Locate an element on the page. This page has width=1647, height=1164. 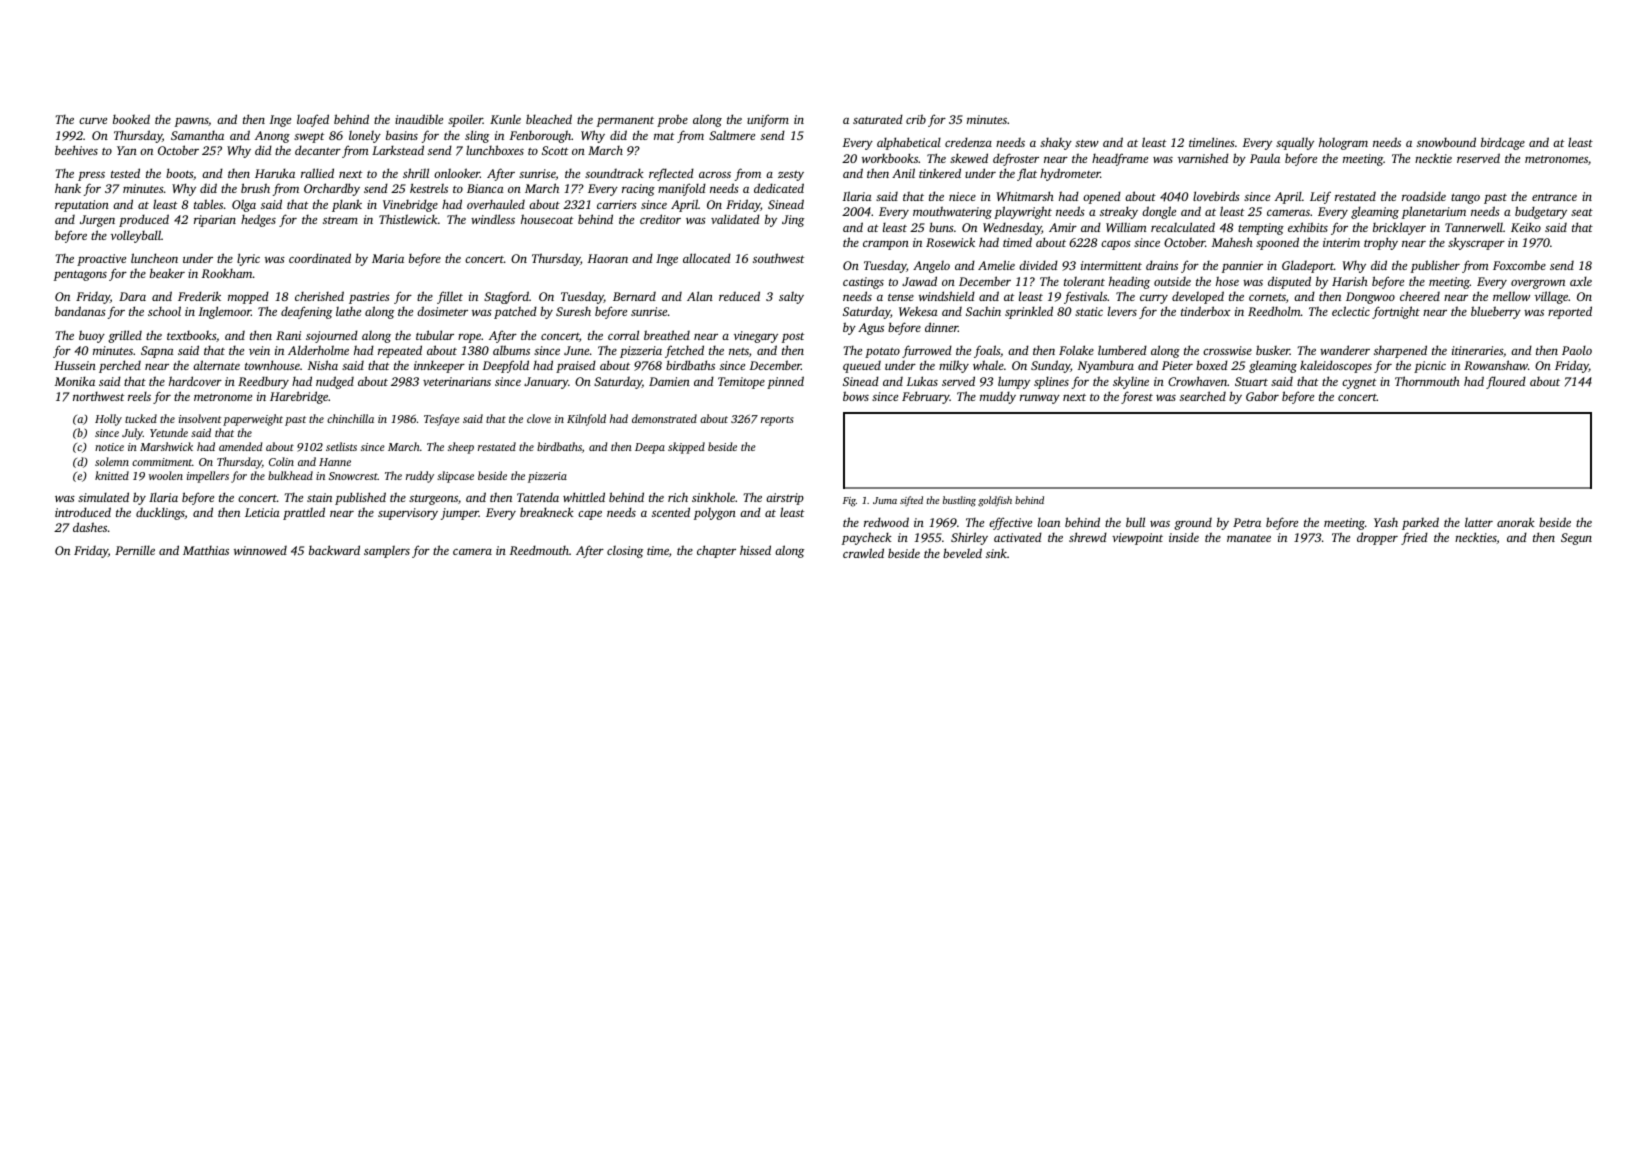
Gabor is located at coordinates (1262, 396).
